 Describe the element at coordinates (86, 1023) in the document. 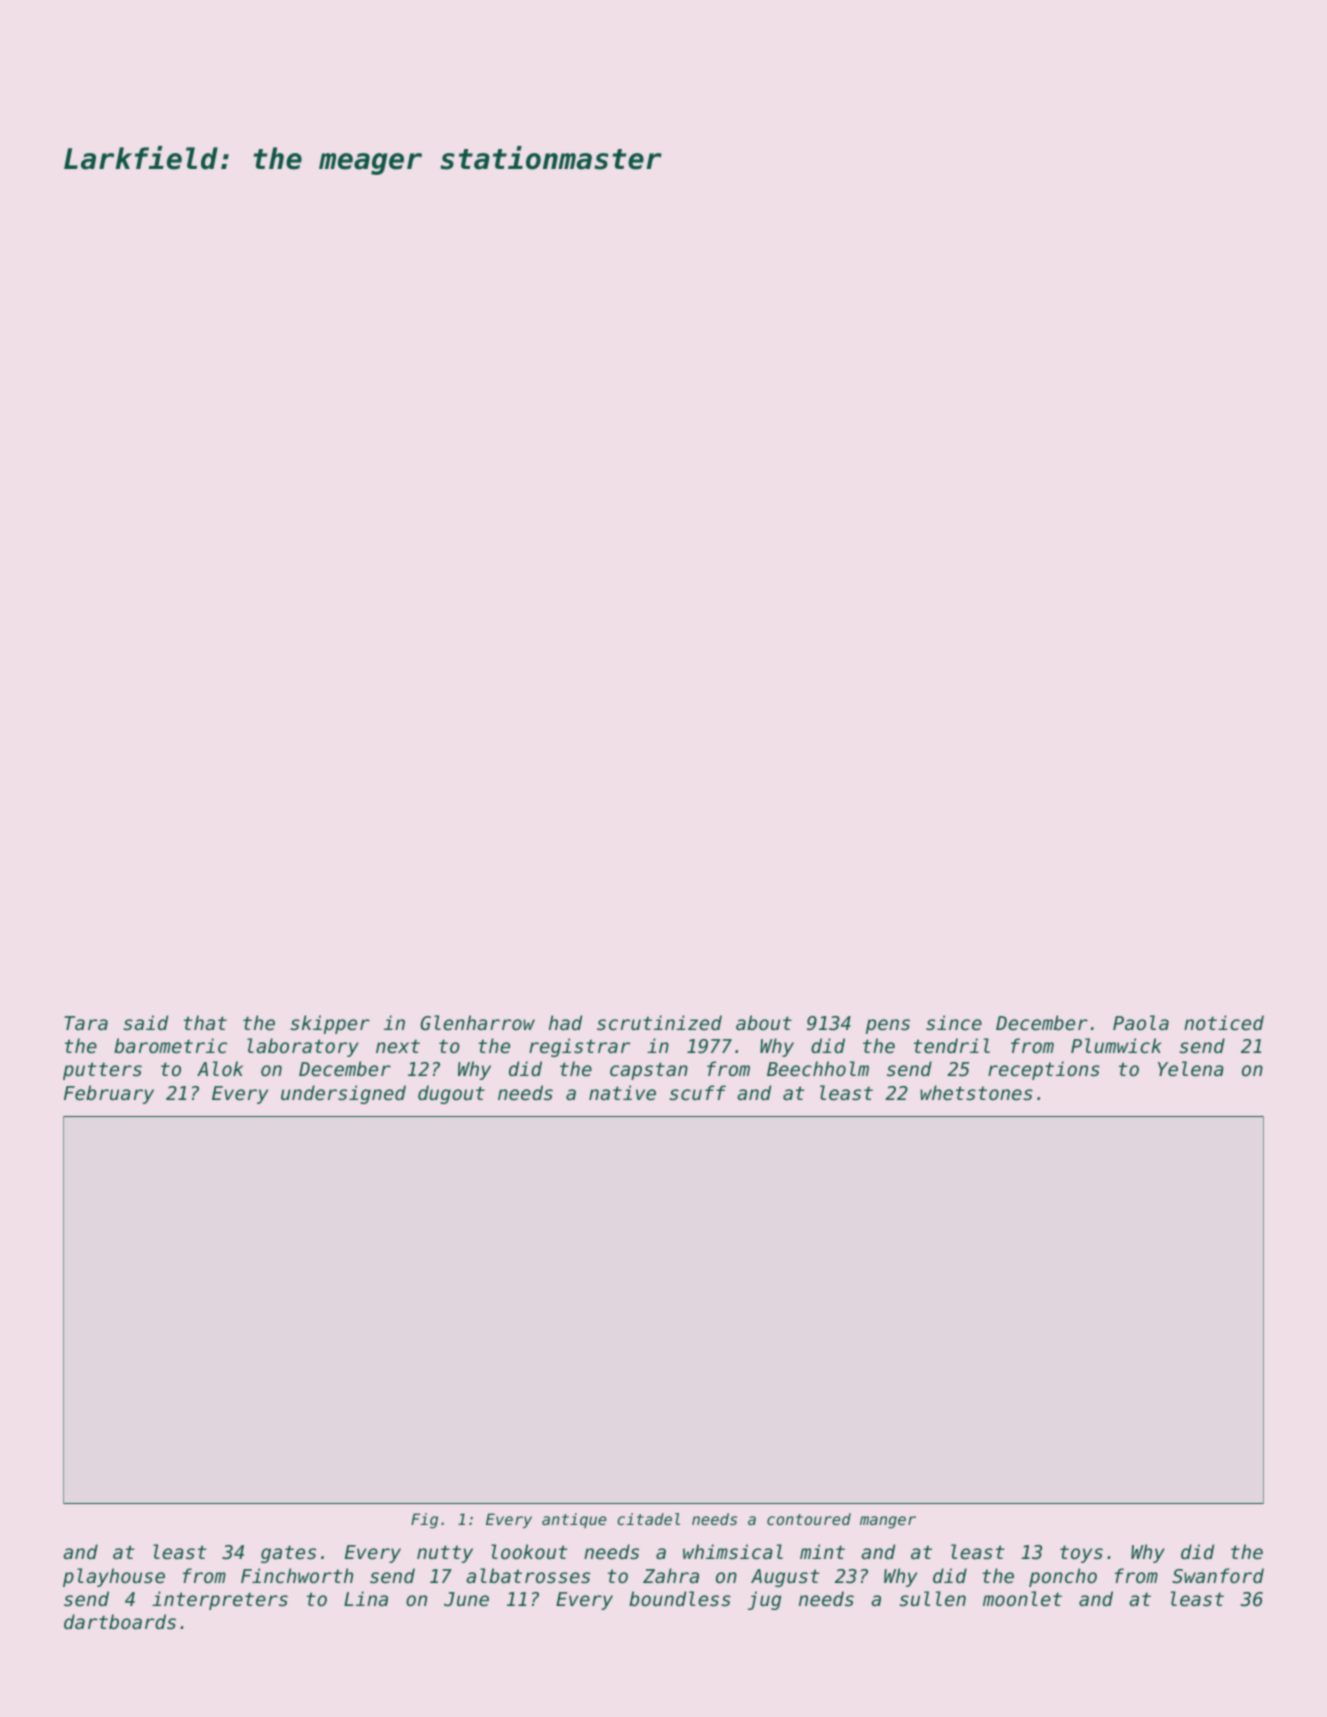

I see `Tara` at that location.
